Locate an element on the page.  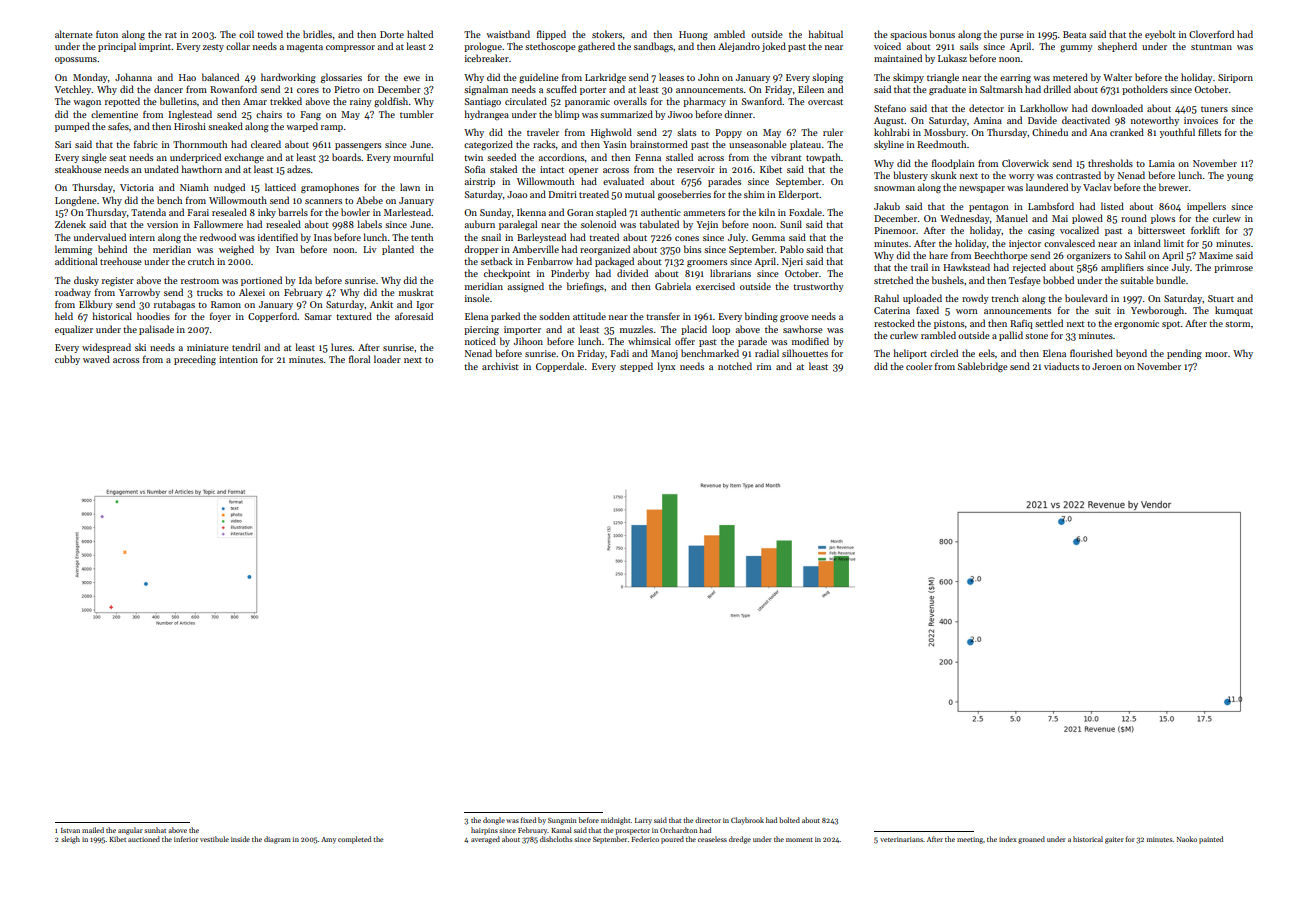
stepped is located at coordinates (636, 367).
